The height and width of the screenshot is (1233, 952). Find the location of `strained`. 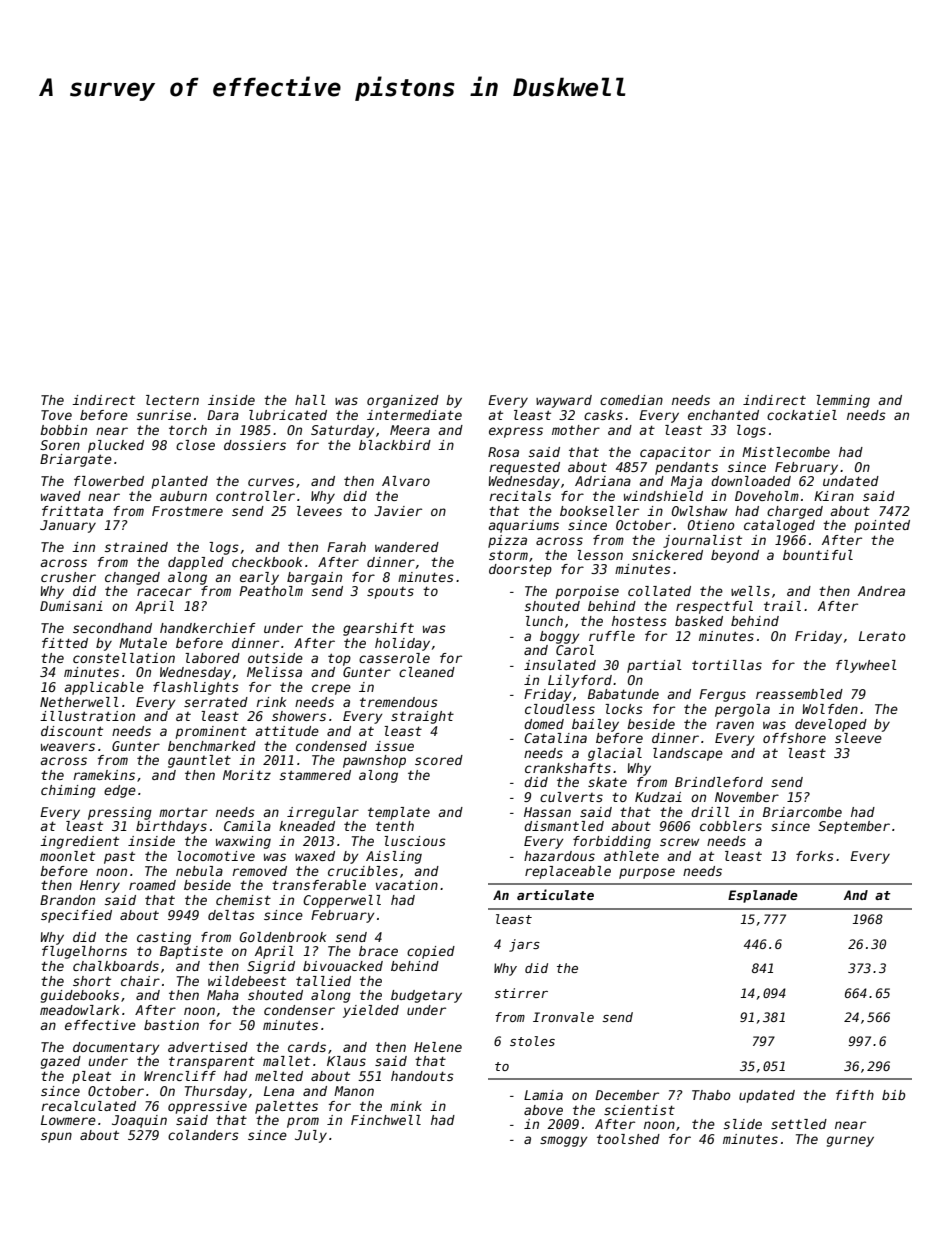

strained is located at coordinates (136, 547).
